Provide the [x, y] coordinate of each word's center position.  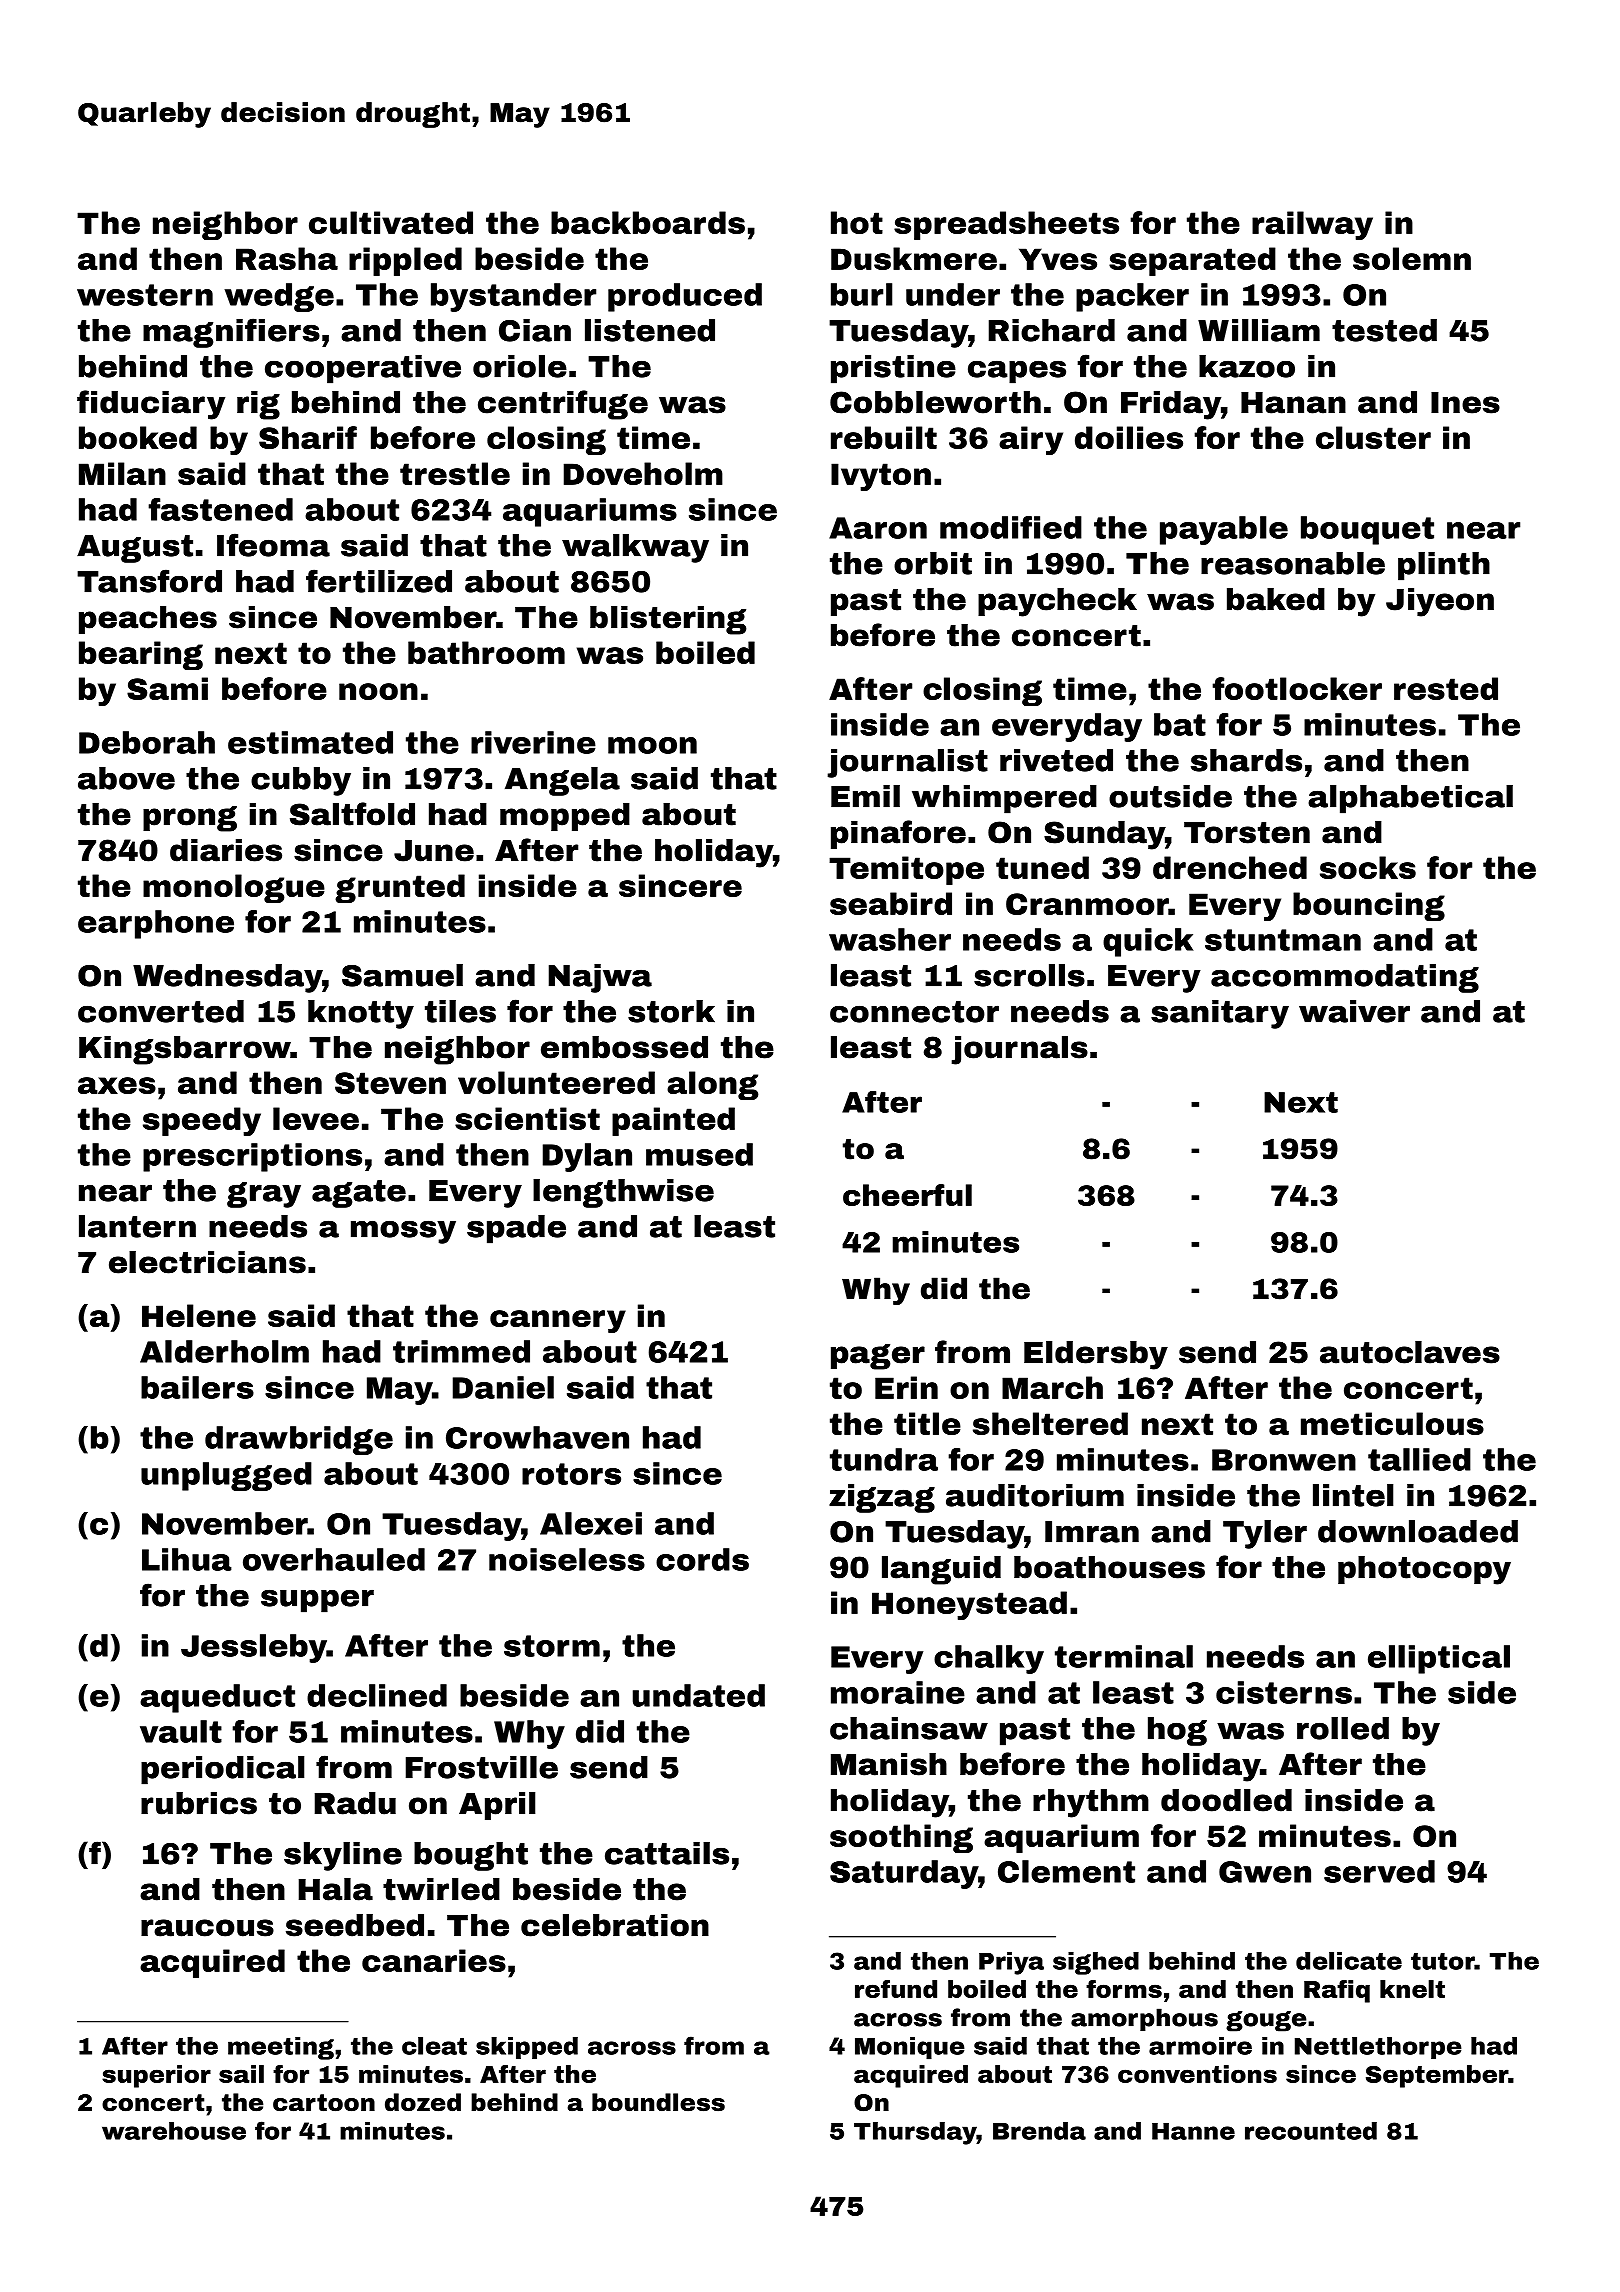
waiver [1354, 1011]
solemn [1412, 258]
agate [359, 1194]
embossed [624, 1047]
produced [685, 297]
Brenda [1039, 2131]
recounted [1311, 2131]
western [145, 295]
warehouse [174, 2131]
